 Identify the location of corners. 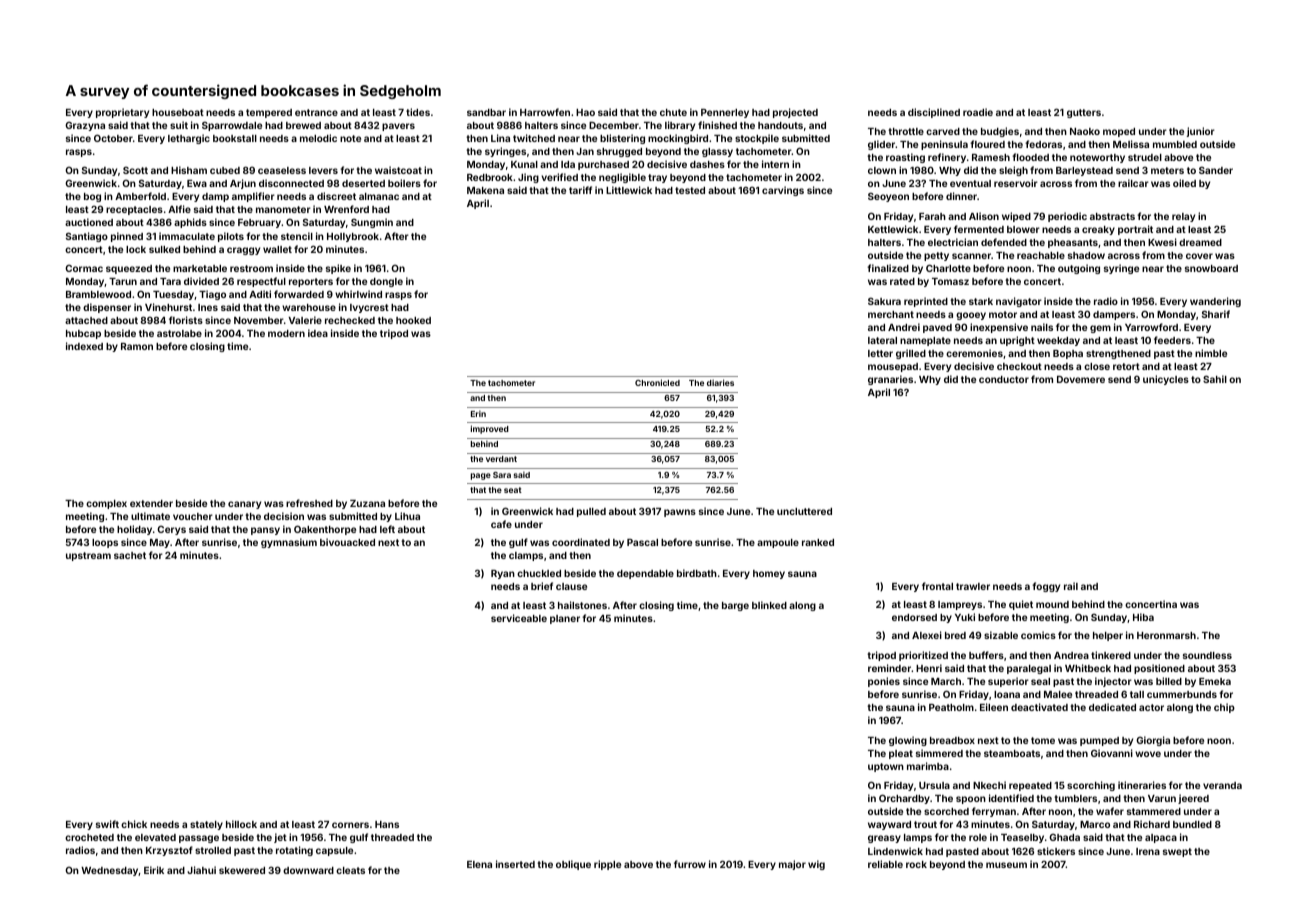
(350, 825).
